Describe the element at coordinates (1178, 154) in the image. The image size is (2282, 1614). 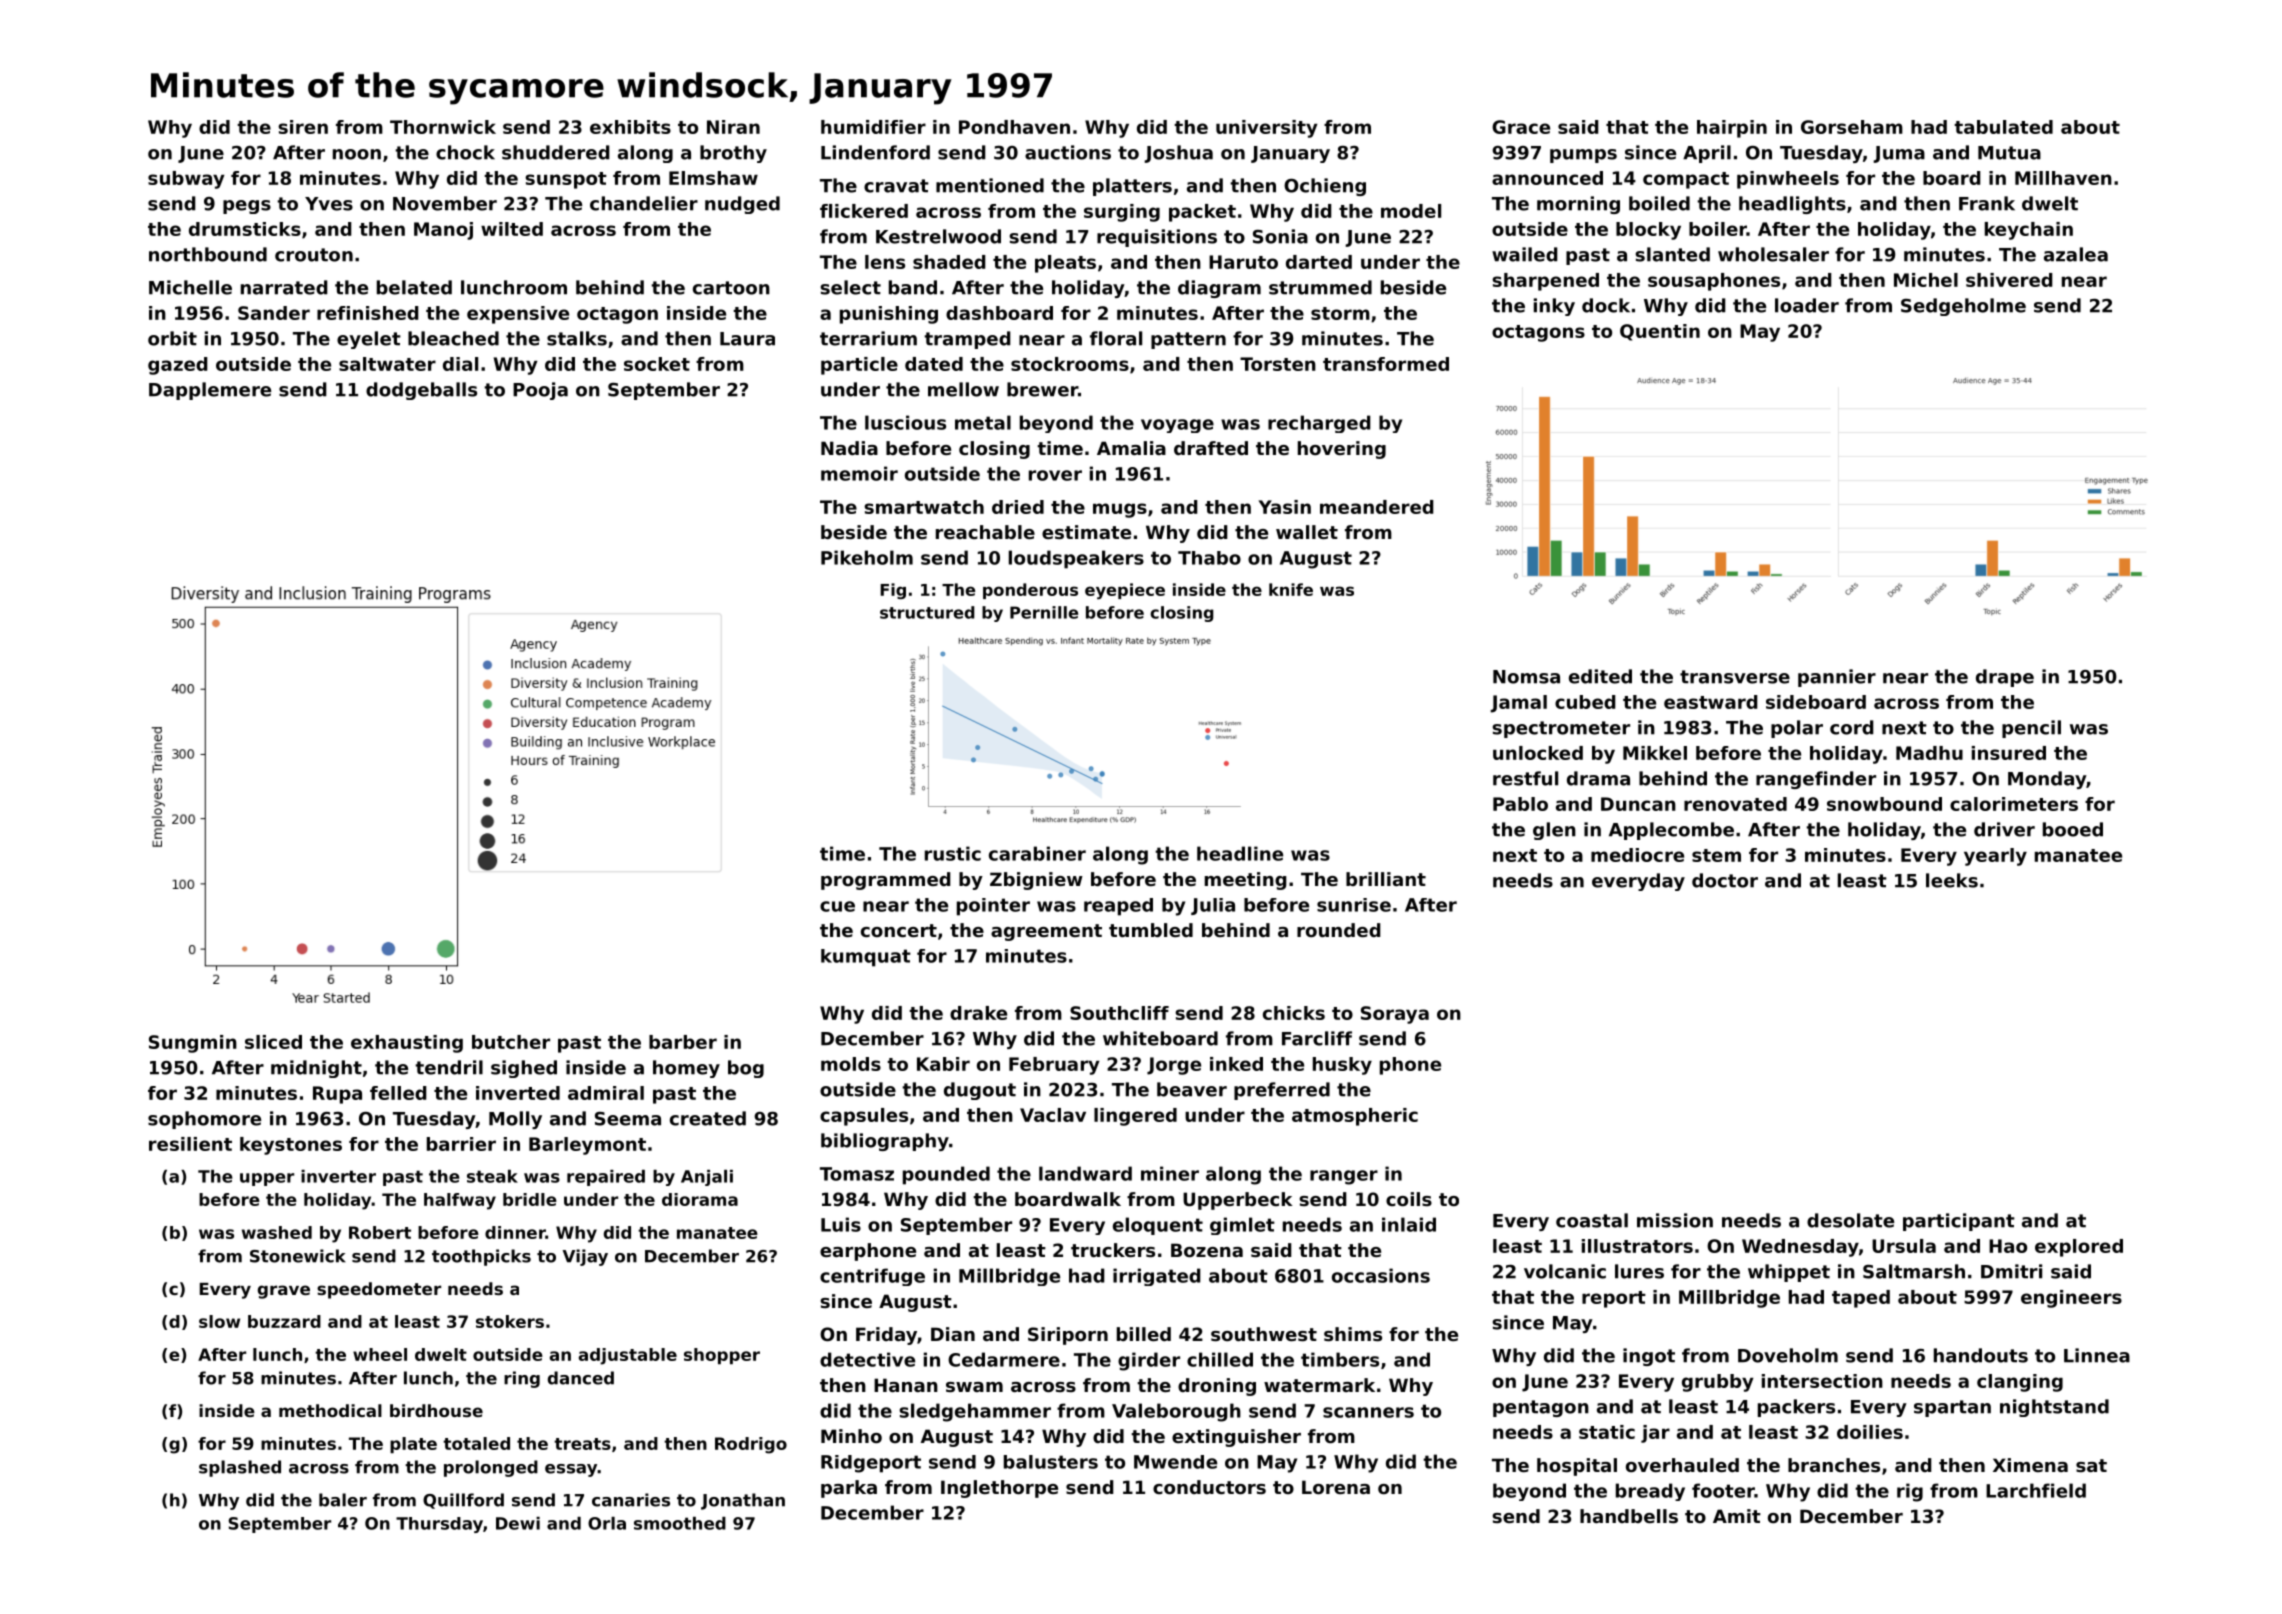
I see `Joshua` at that location.
